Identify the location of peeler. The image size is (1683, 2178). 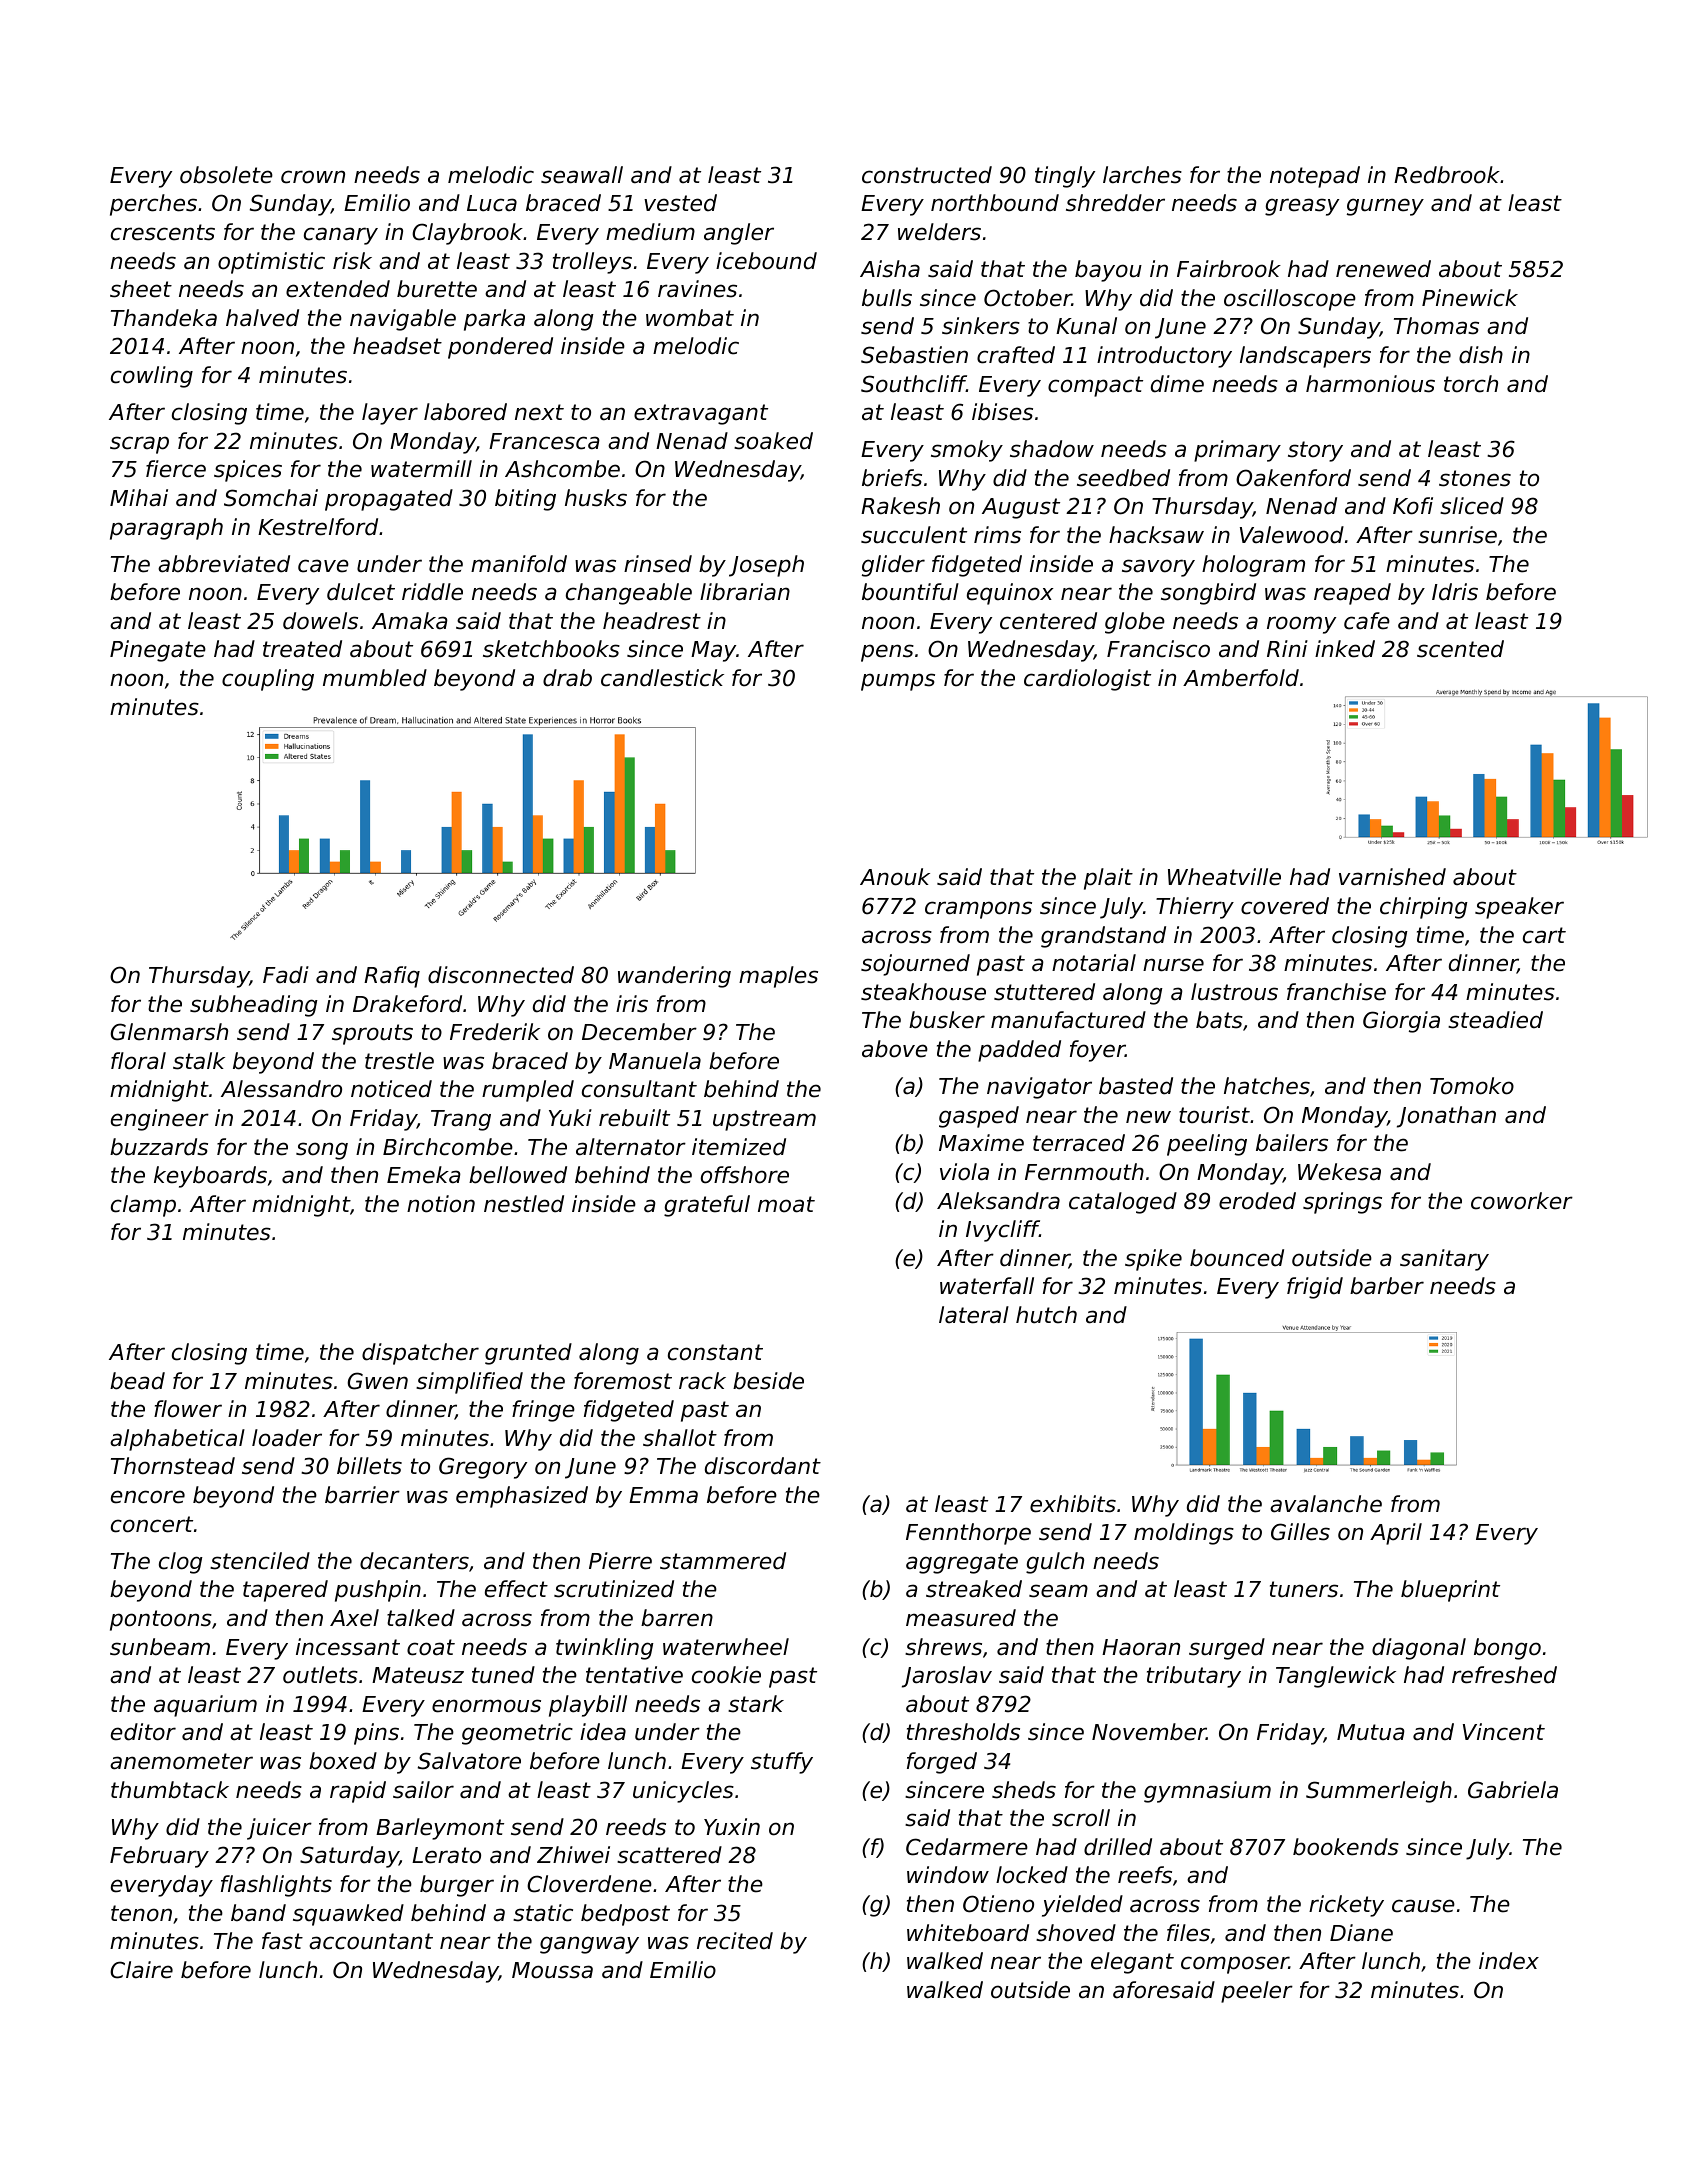
(1257, 1992).
